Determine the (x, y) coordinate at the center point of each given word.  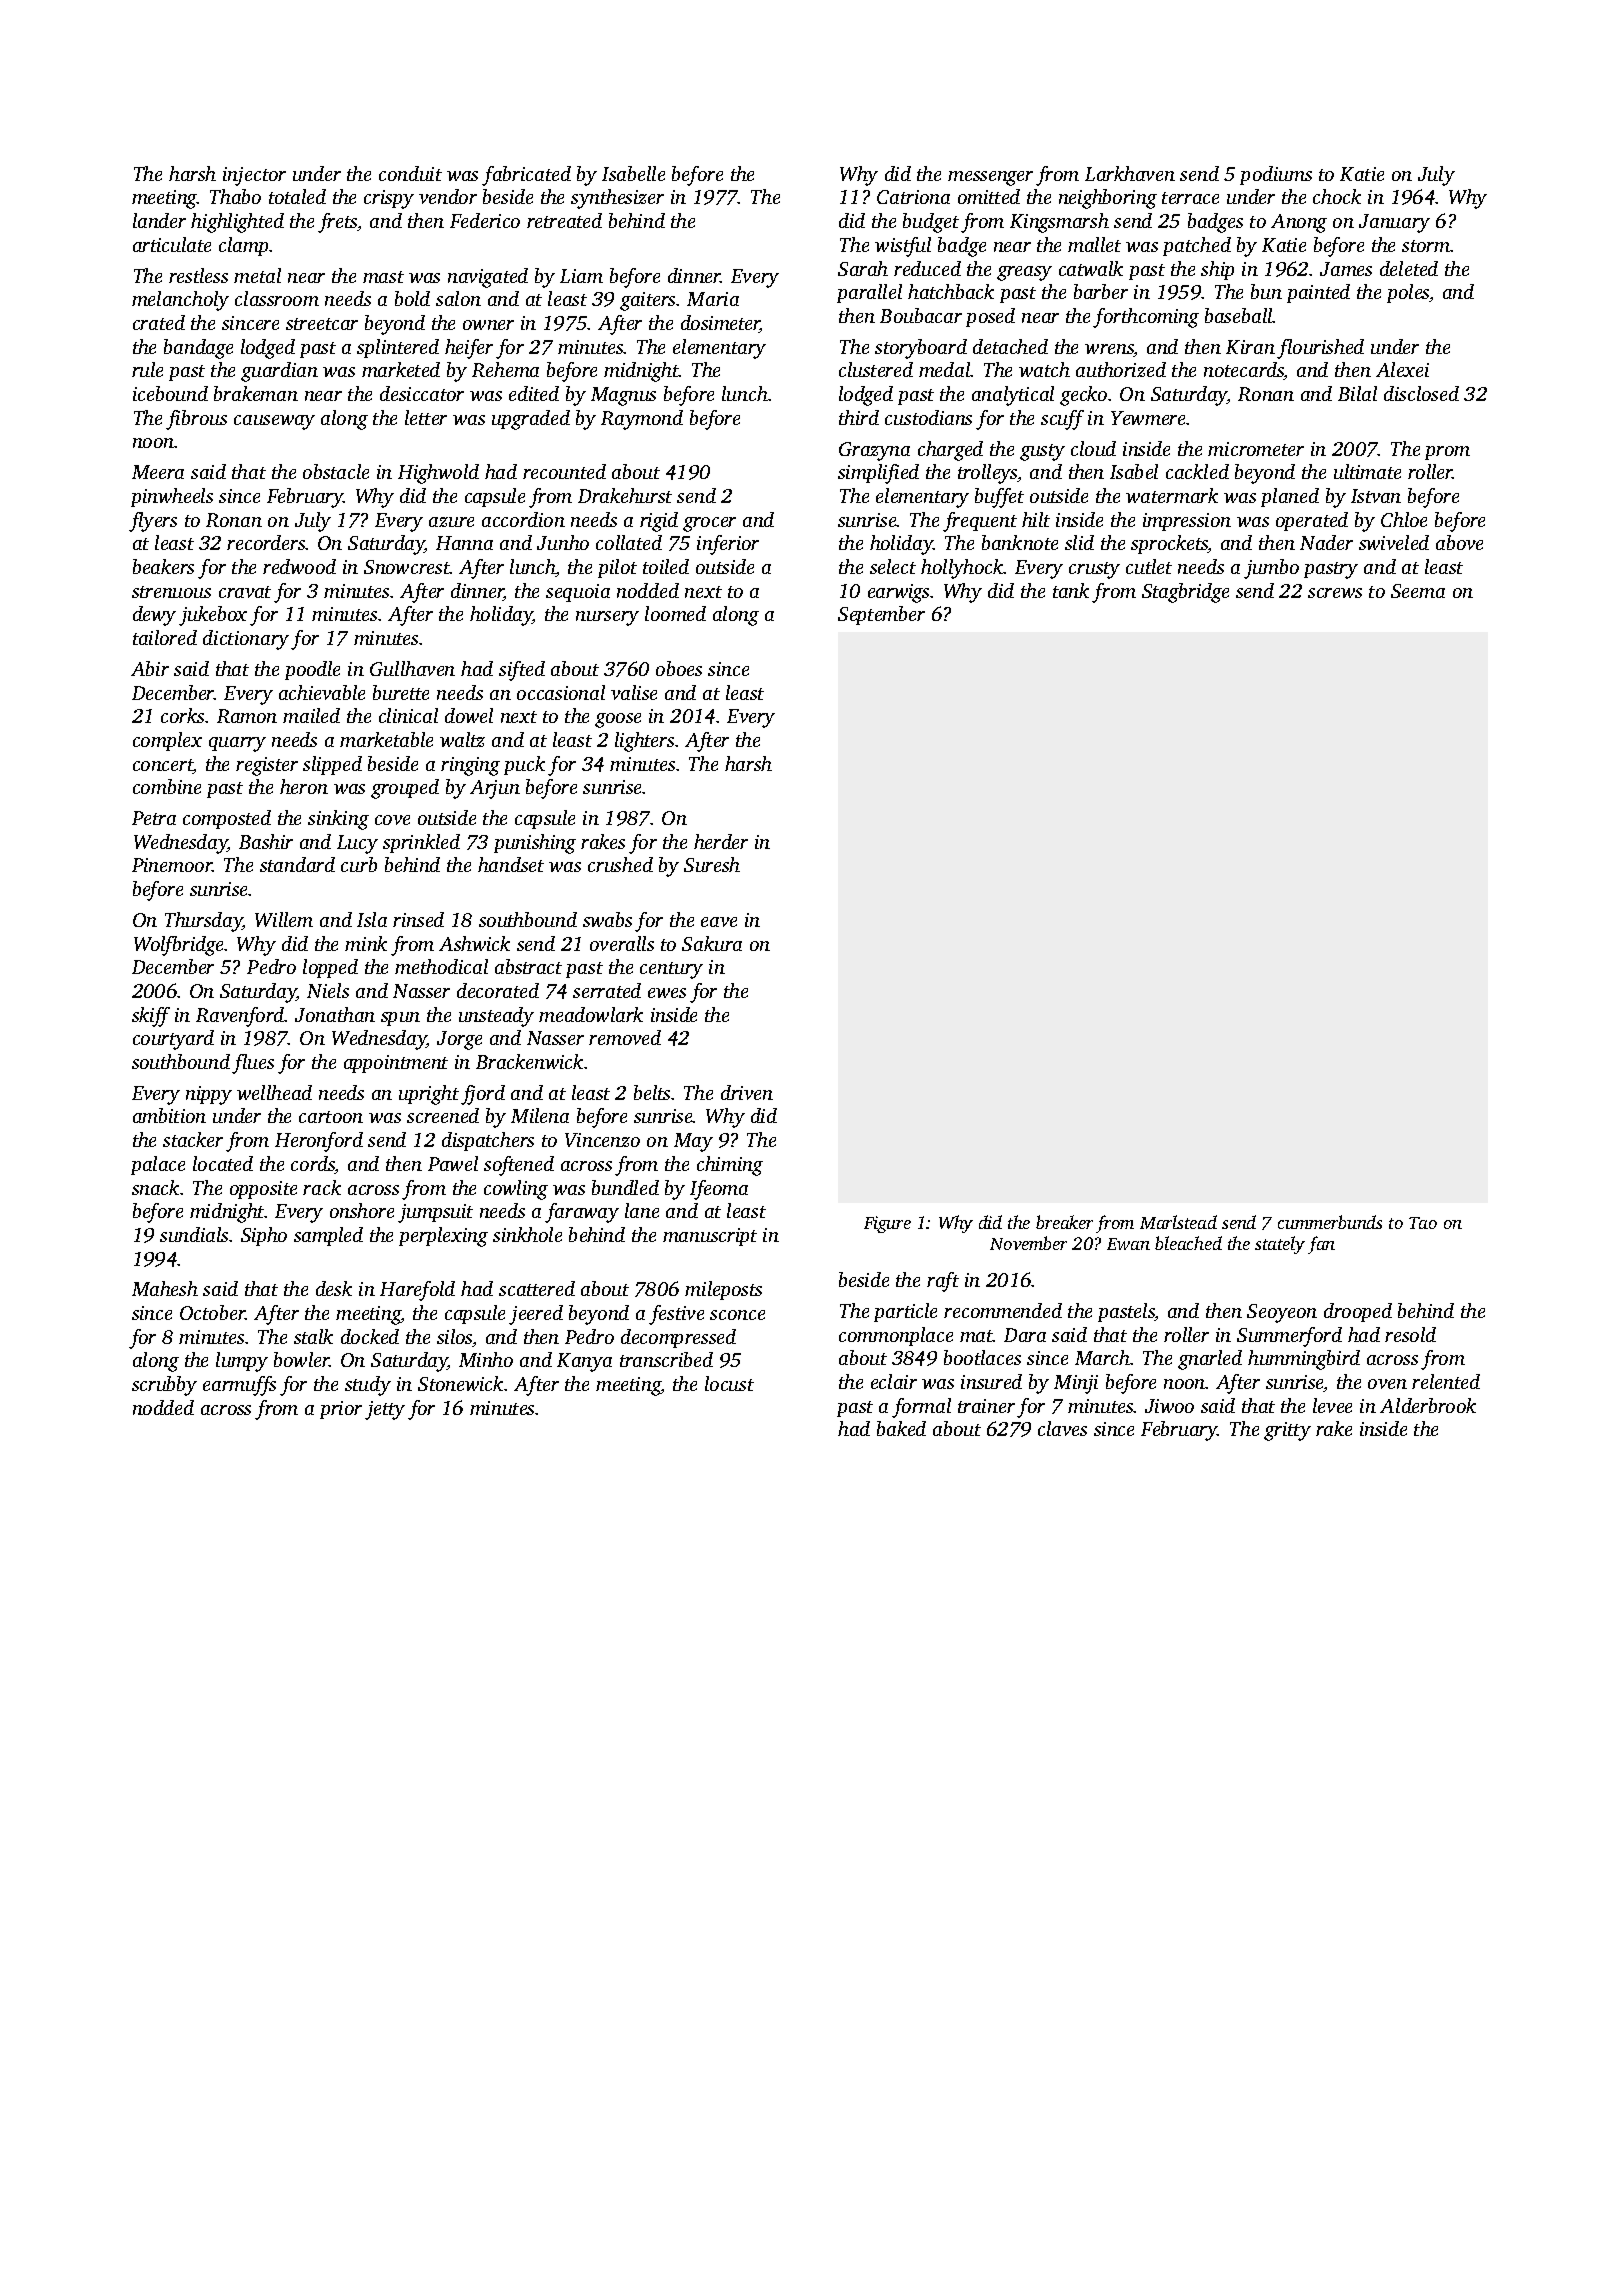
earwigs (898, 593)
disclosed (1421, 393)
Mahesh (165, 1288)
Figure (887, 1224)
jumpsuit (435, 1213)
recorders (266, 542)
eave (719, 922)
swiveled (1394, 542)
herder (721, 841)
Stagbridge (1185, 593)
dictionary (246, 640)
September (881, 615)
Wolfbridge (178, 946)
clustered (876, 369)
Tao (1423, 1223)
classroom (277, 298)
